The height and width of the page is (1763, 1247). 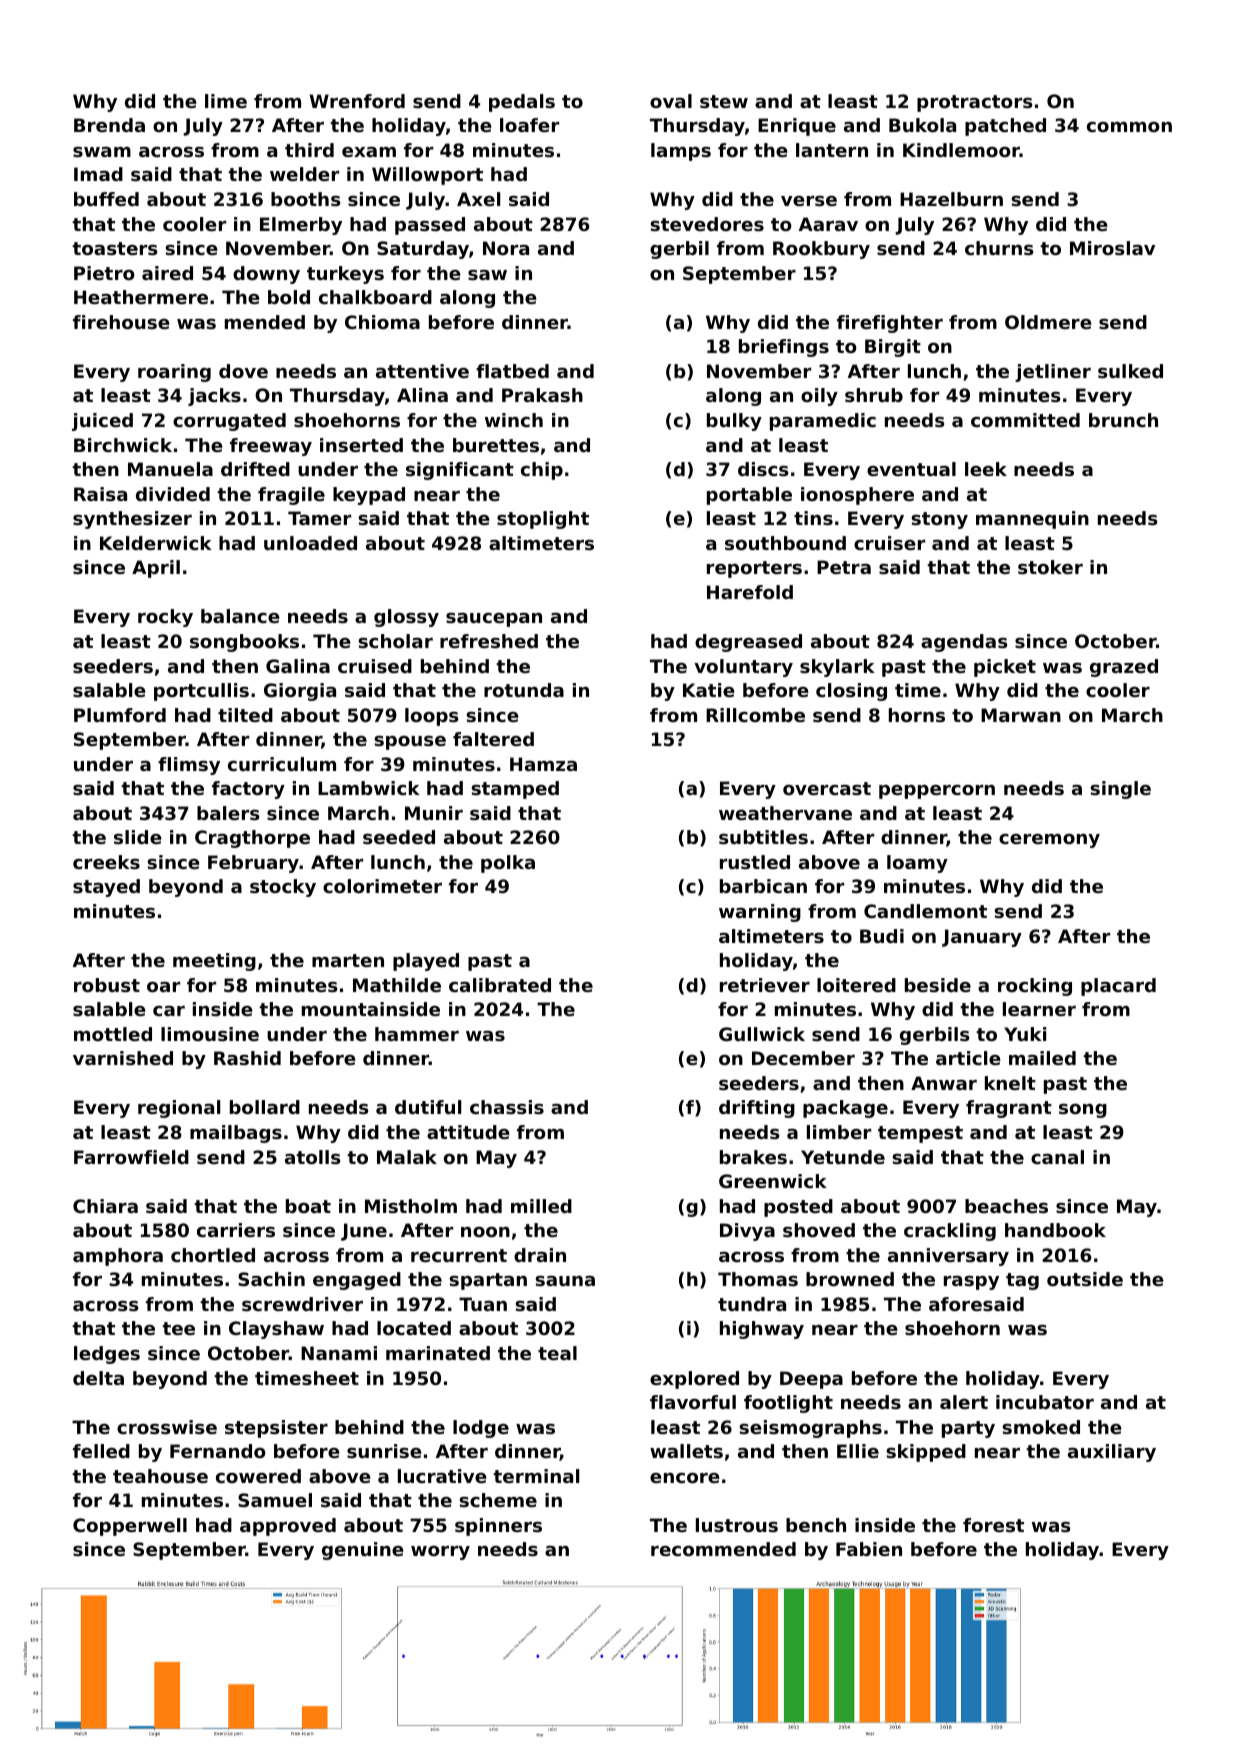 I want to click on grazed, so click(x=1124, y=668).
